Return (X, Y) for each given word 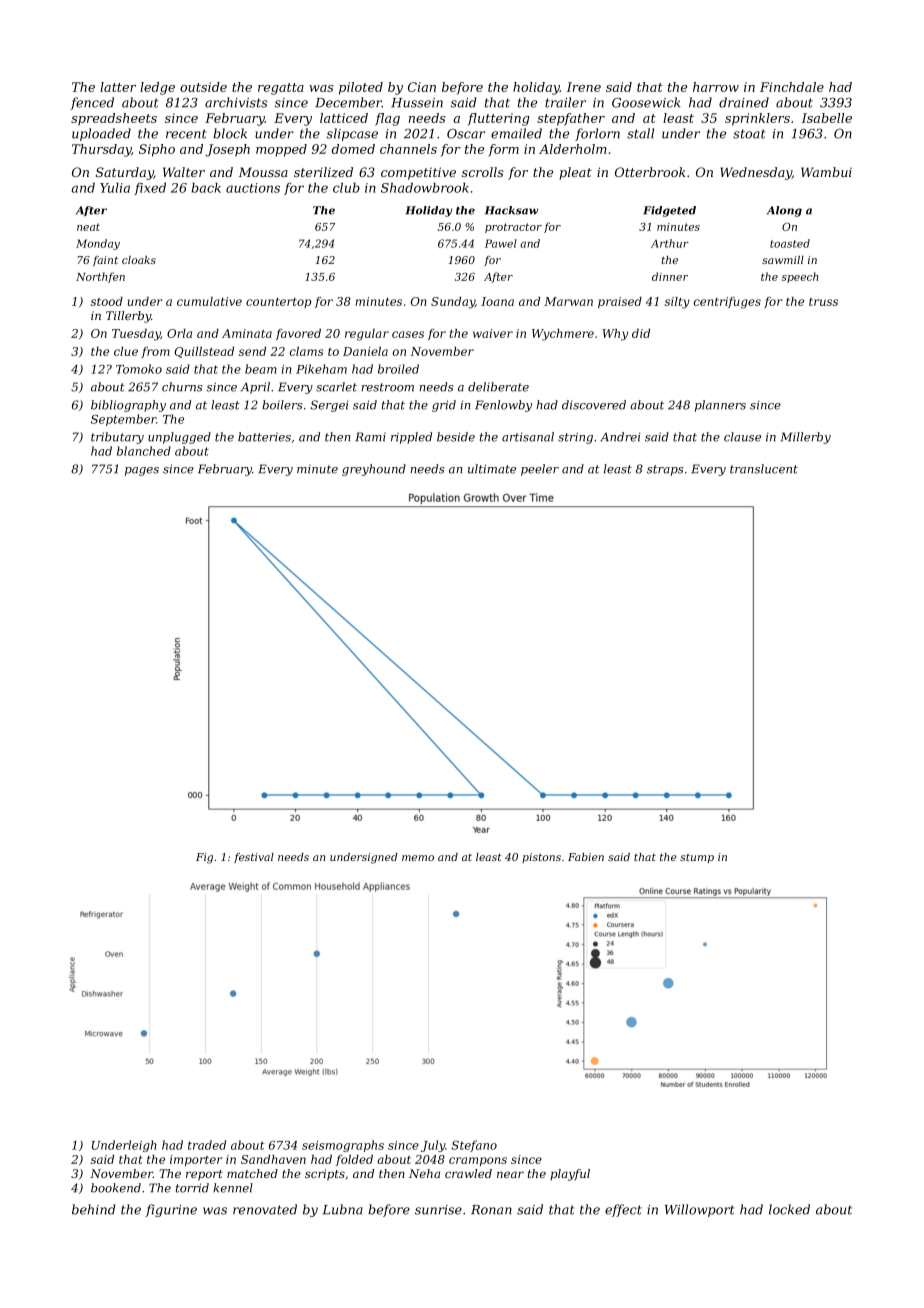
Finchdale (792, 87)
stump (697, 858)
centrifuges (727, 303)
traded (207, 1145)
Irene (583, 87)
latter (118, 87)
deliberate (498, 387)
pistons (541, 858)
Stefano (474, 1146)
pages (142, 471)
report (204, 1175)
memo (418, 858)
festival (254, 858)
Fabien (586, 857)
